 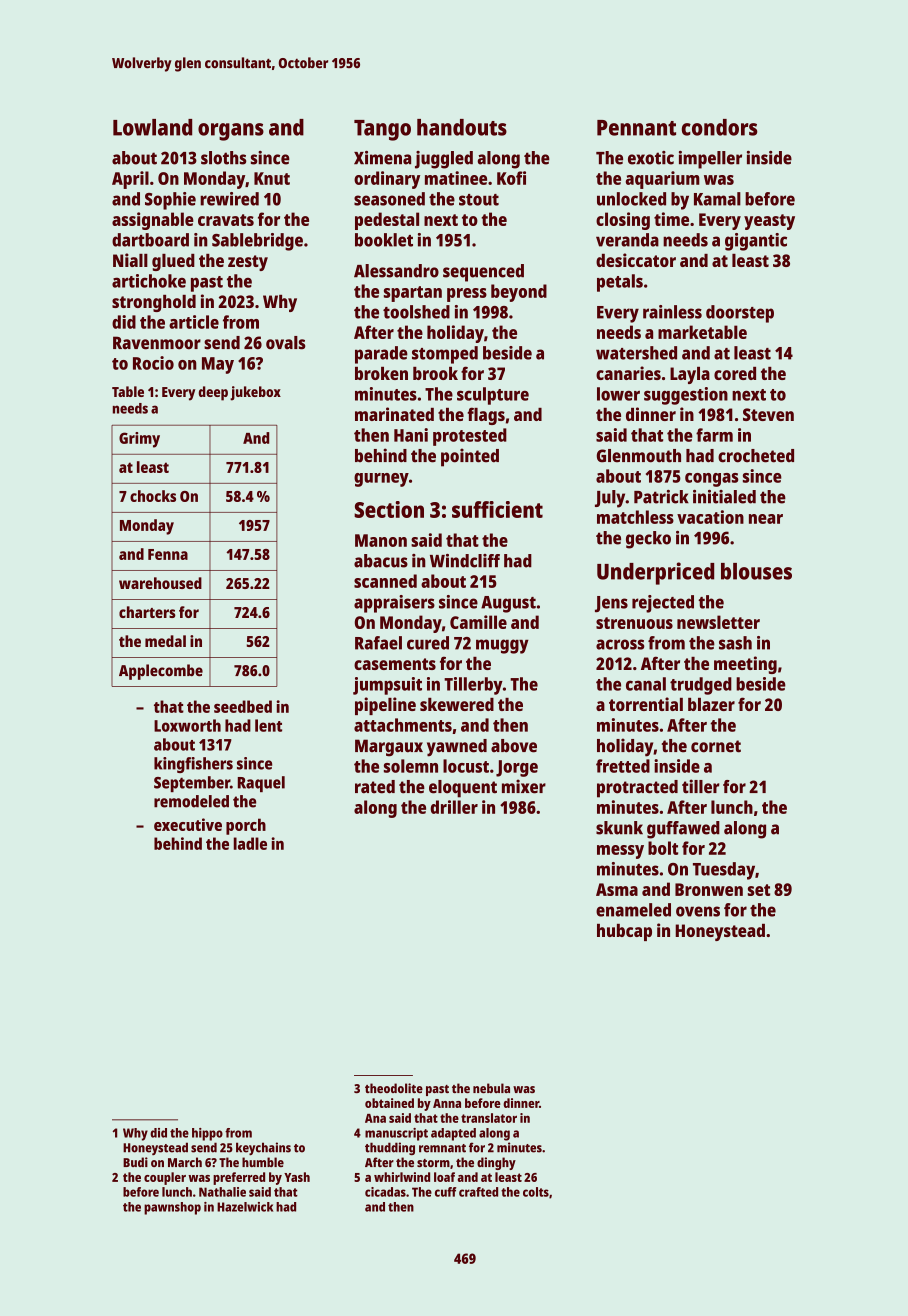 I want to click on Hazelwick, so click(x=245, y=1207).
